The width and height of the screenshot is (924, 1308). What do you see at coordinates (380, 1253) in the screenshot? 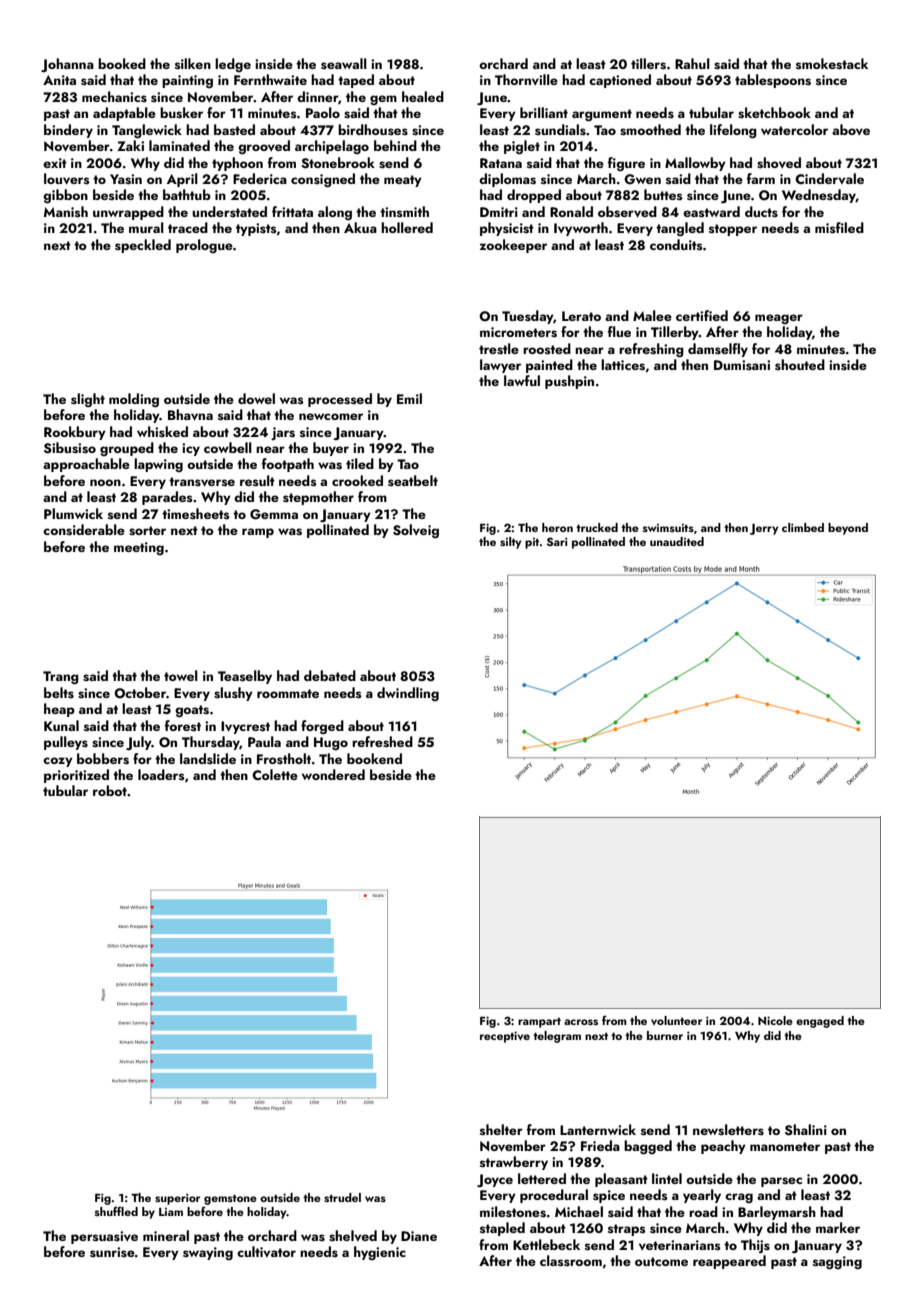
I see `hygienic` at bounding box center [380, 1253].
